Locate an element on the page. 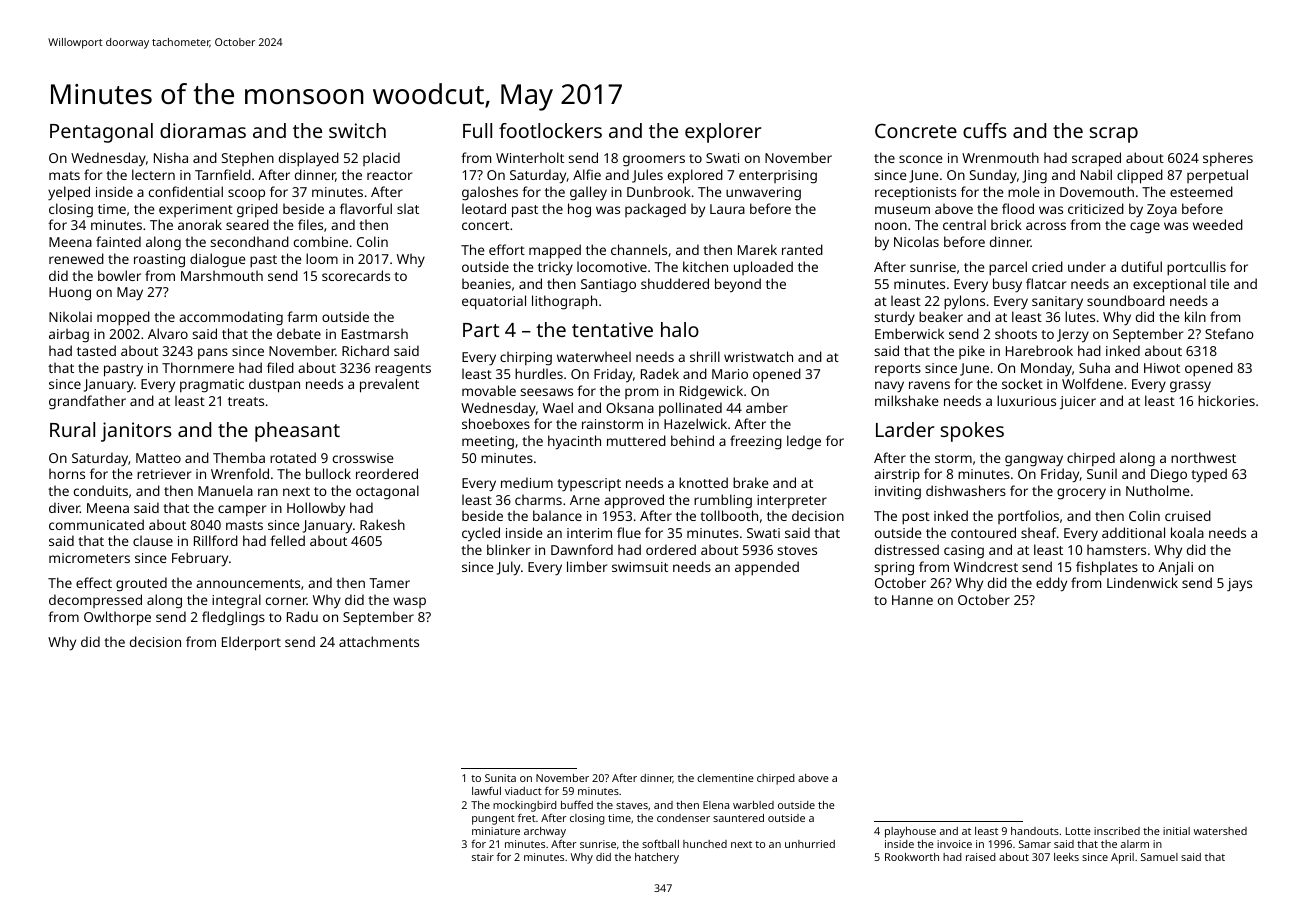 The image size is (1308, 924). spring is located at coordinates (894, 569).
